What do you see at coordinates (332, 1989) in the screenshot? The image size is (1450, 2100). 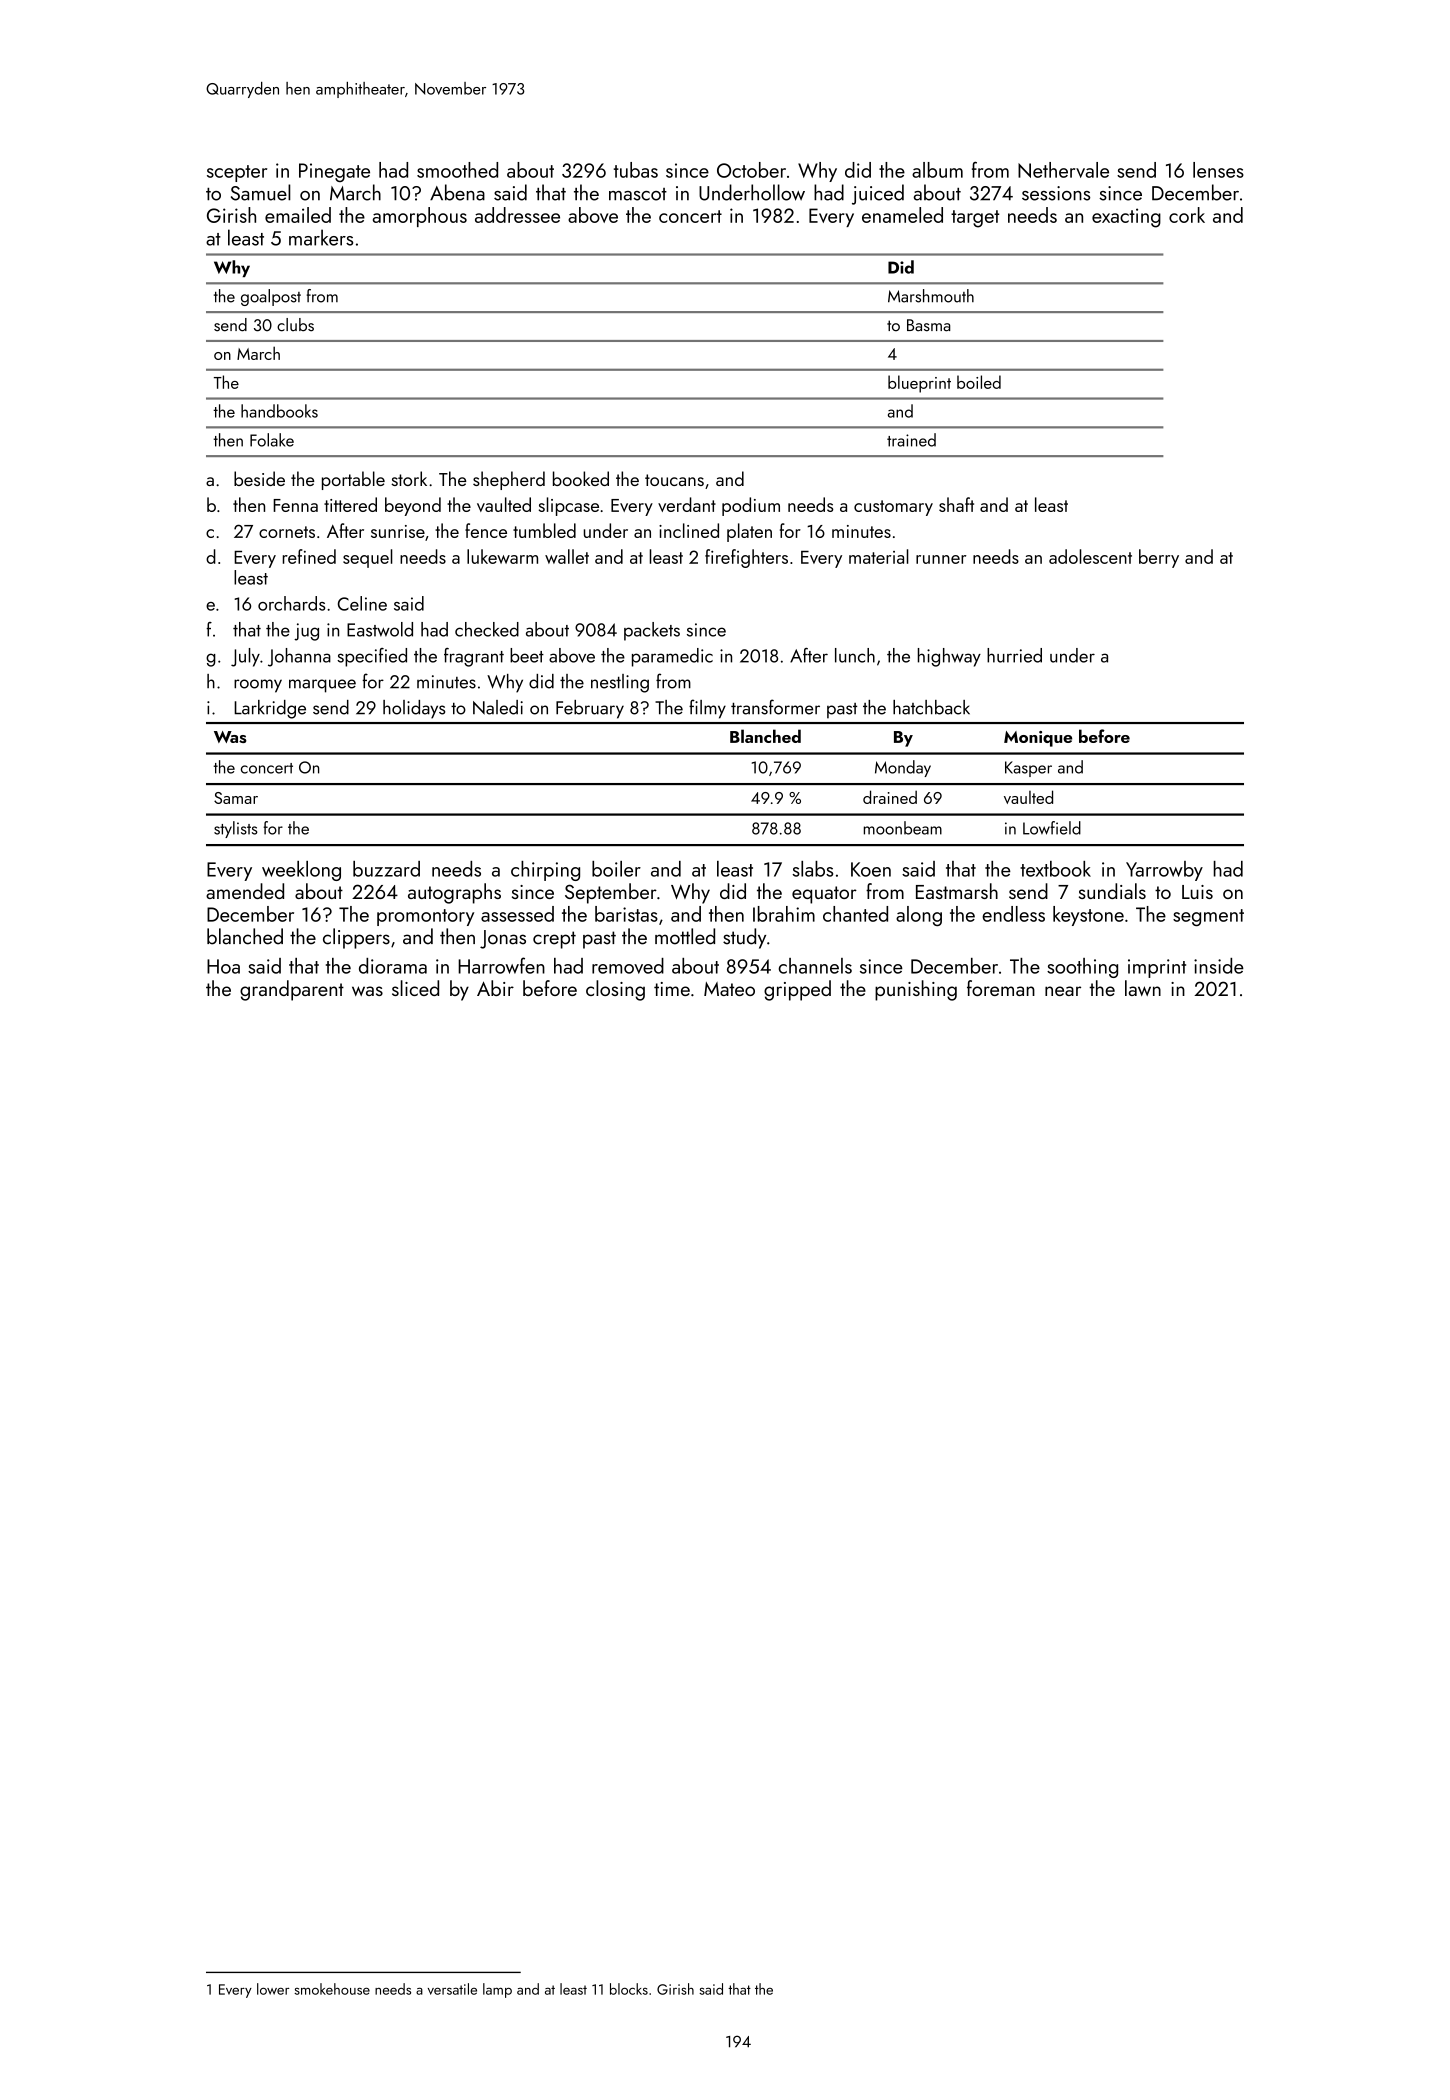 I see `smokehouse` at bounding box center [332, 1989].
